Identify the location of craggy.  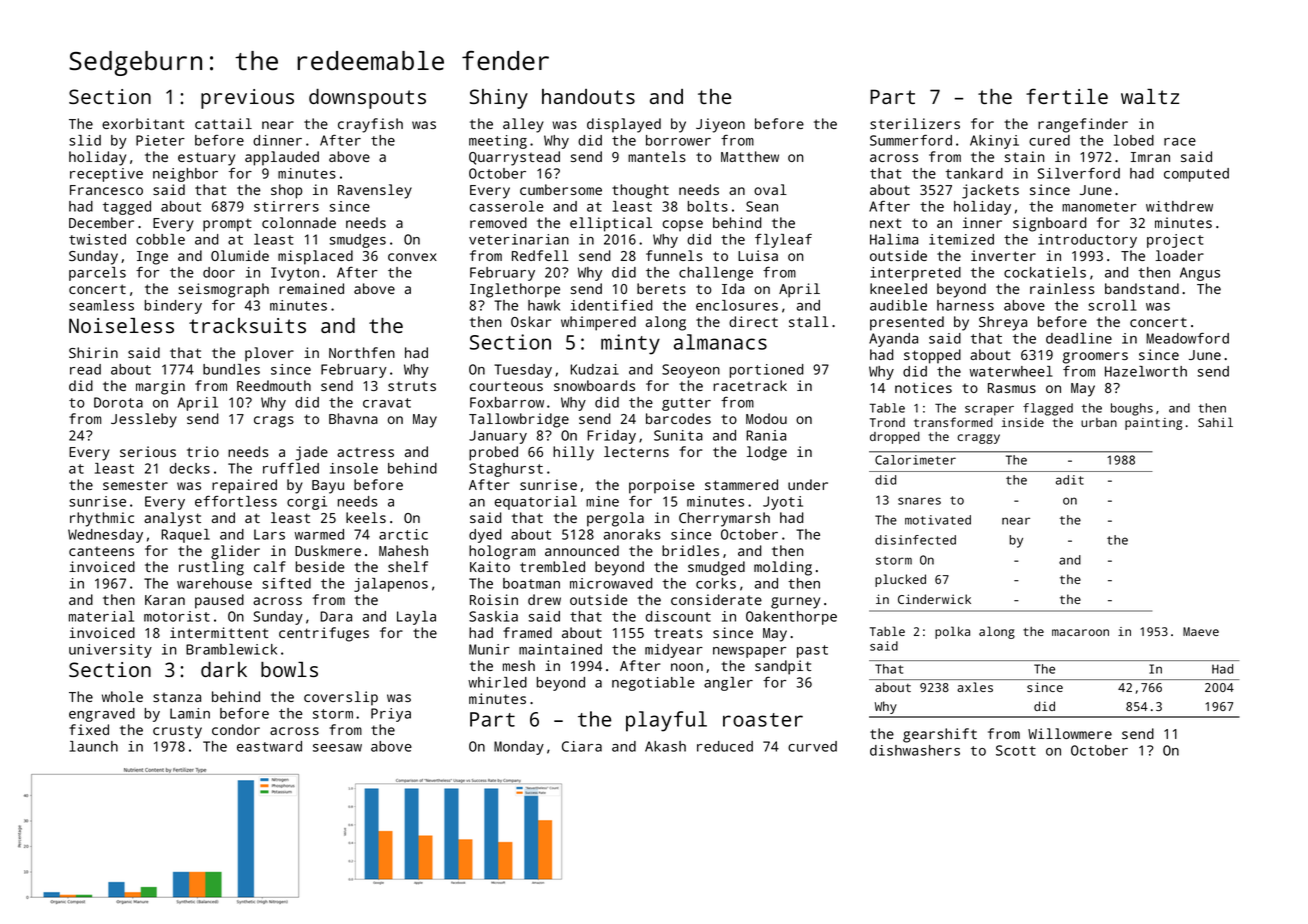
(978, 439).
